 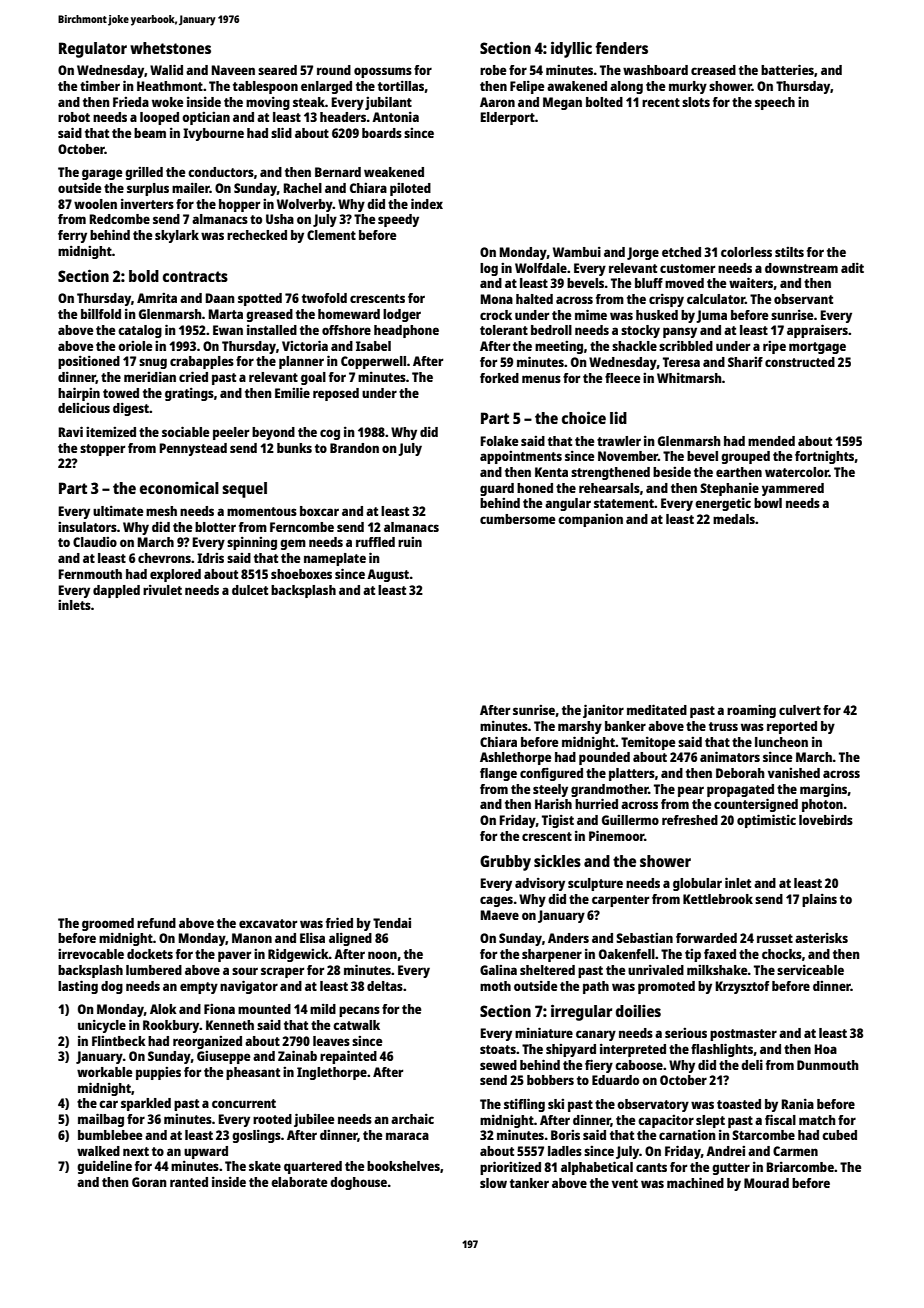 I want to click on offshore, so click(x=346, y=330).
